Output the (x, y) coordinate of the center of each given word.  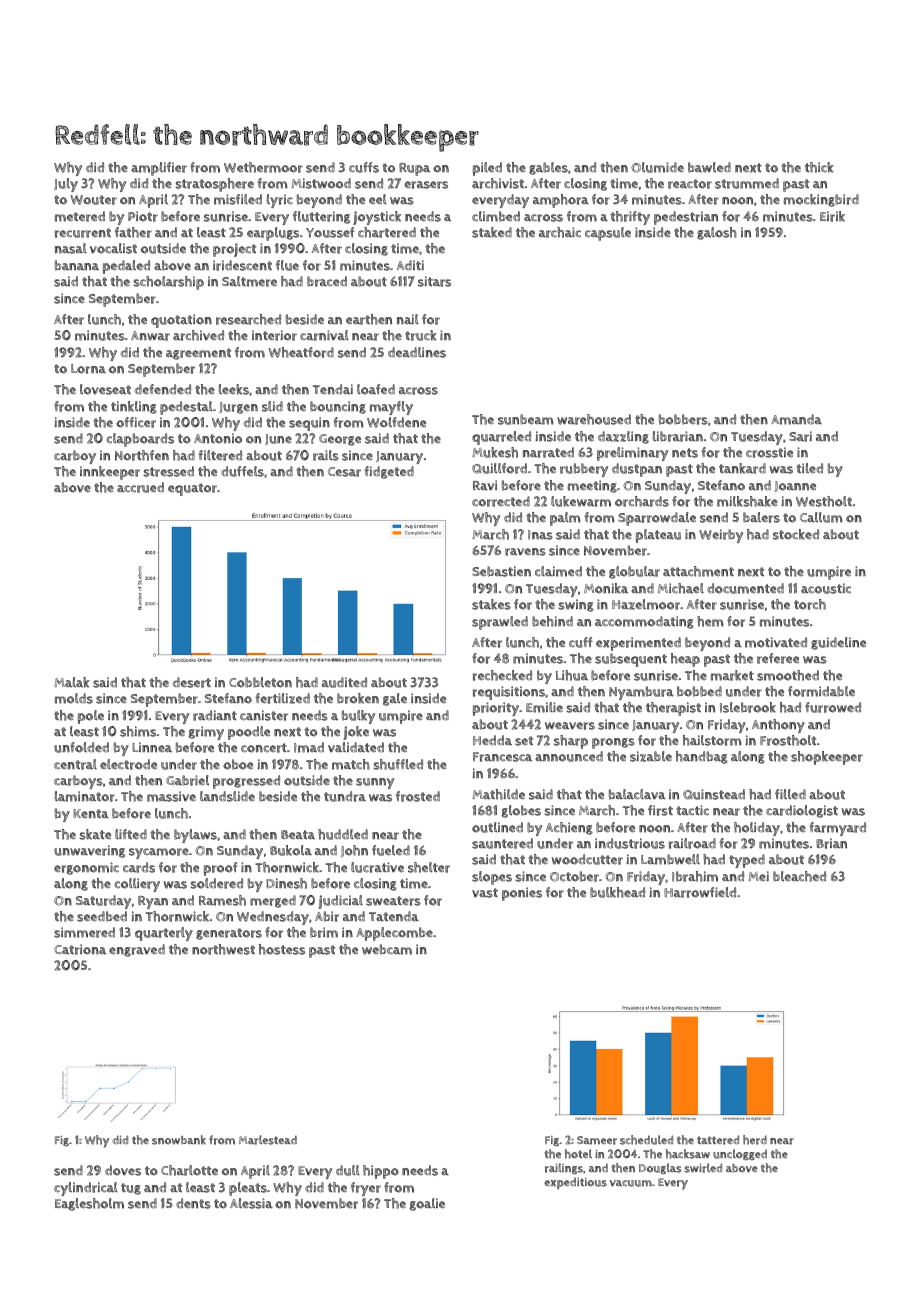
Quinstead (714, 794)
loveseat (105, 389)
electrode (128, 764)
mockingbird (821, 200)
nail (408, 319)
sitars (434, 281)
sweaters (393, 901)
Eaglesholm (89, 1204)
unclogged (740, 1154)
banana (77, 265)
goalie (427, 1204)
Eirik (832, 216)
